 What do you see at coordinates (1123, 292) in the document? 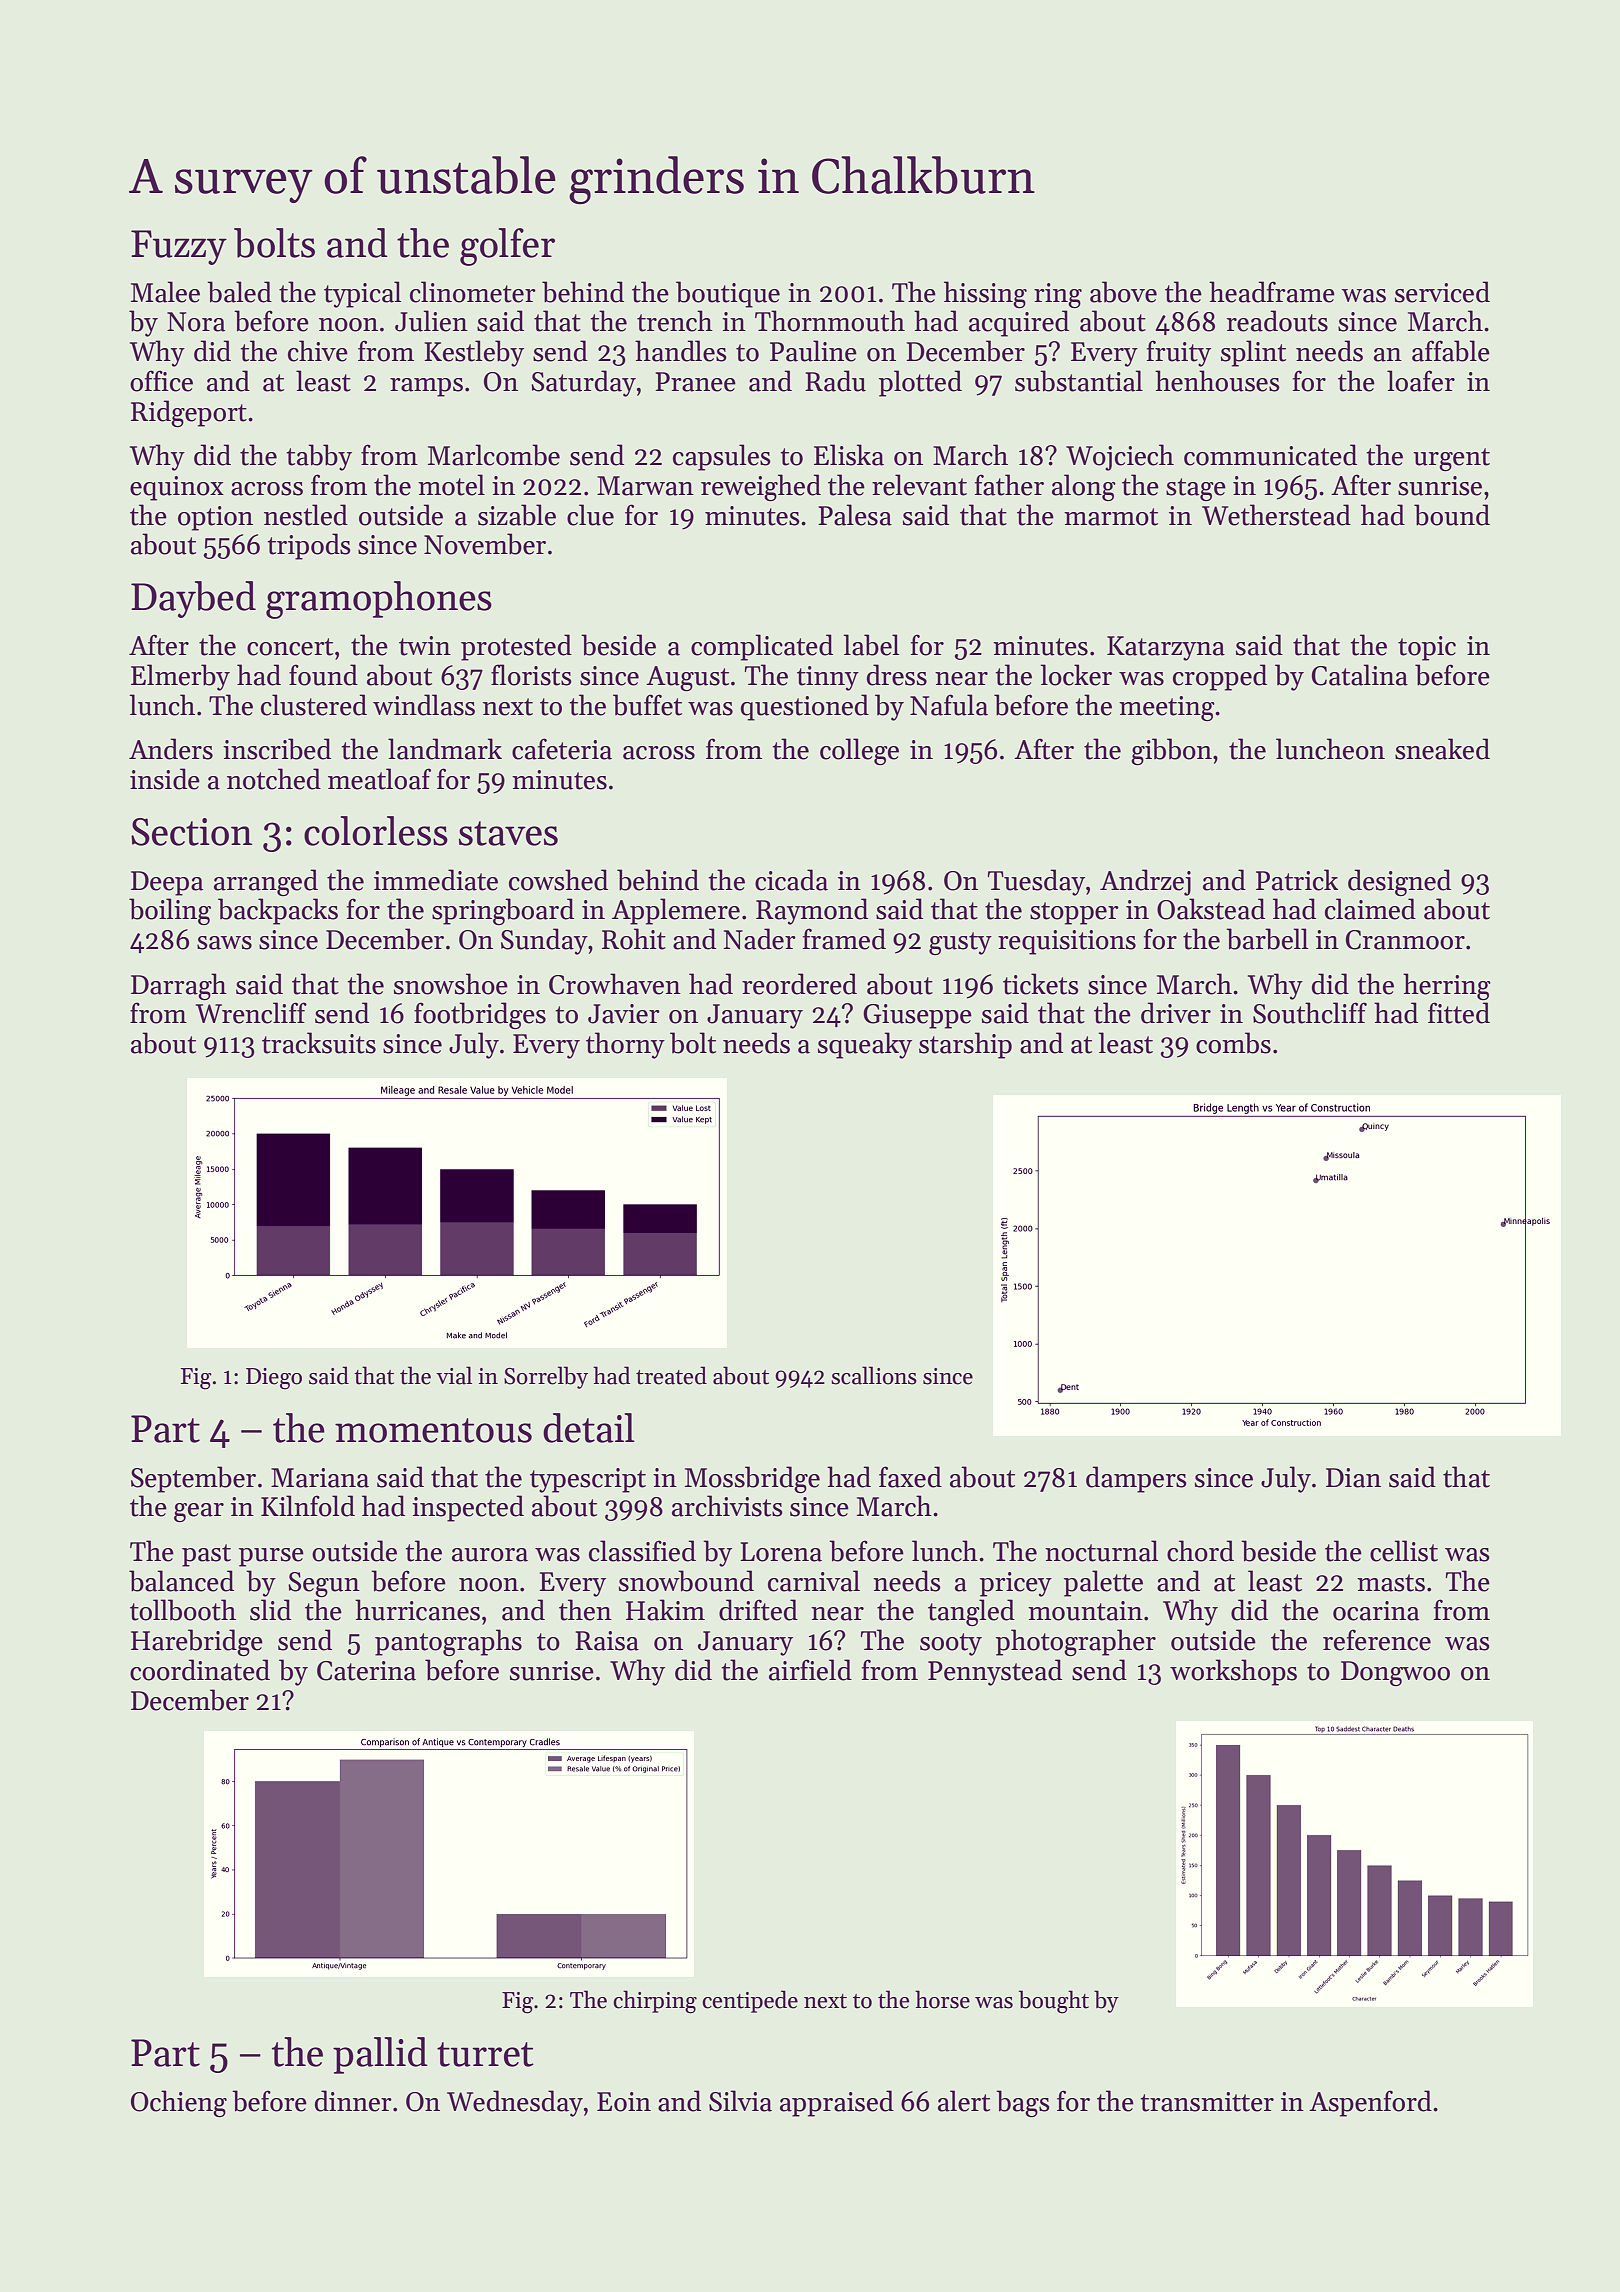
I see `above` at bounding box center [1123, 292].
